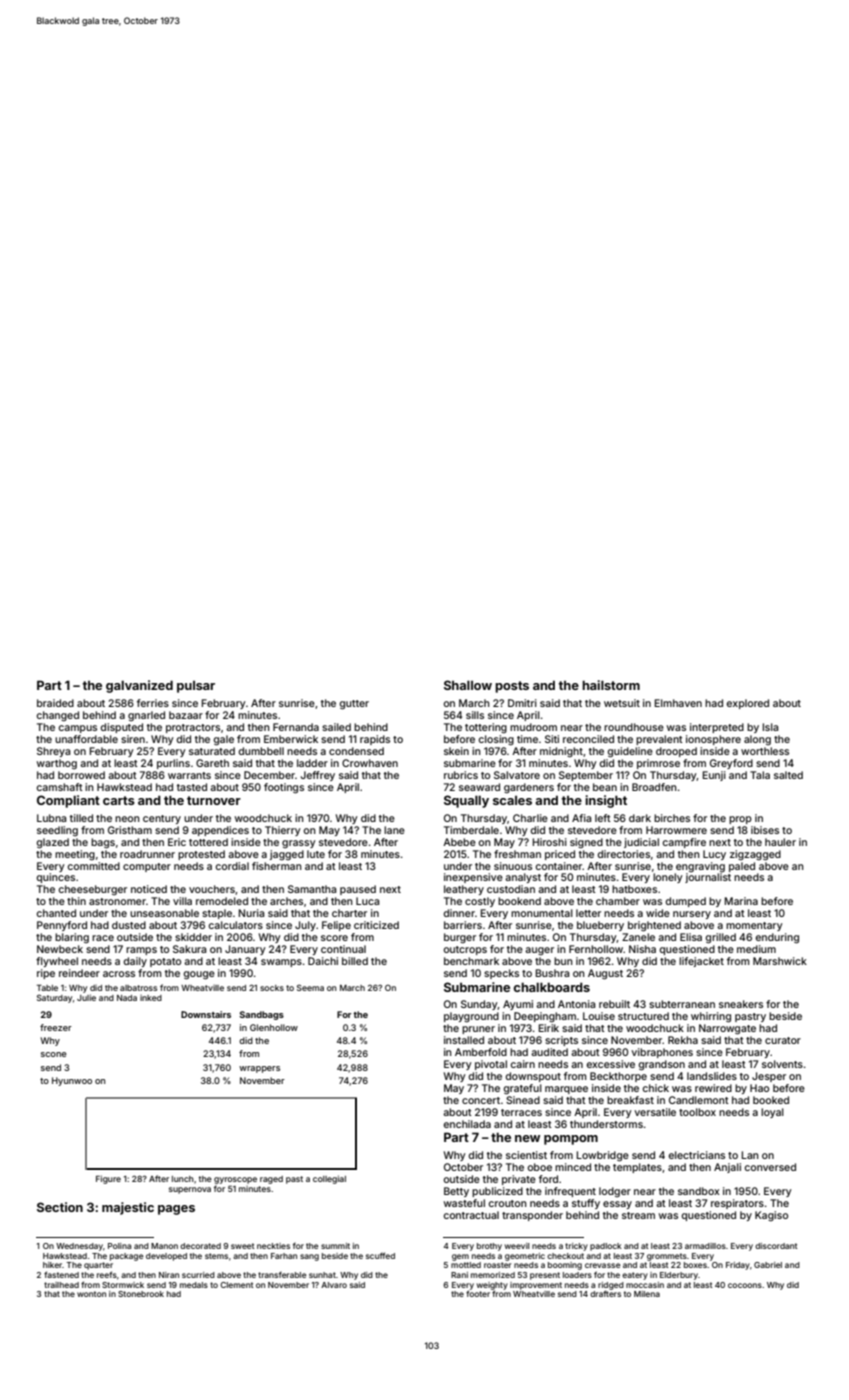  I want to click on zigzagged, so click(755, 855).
